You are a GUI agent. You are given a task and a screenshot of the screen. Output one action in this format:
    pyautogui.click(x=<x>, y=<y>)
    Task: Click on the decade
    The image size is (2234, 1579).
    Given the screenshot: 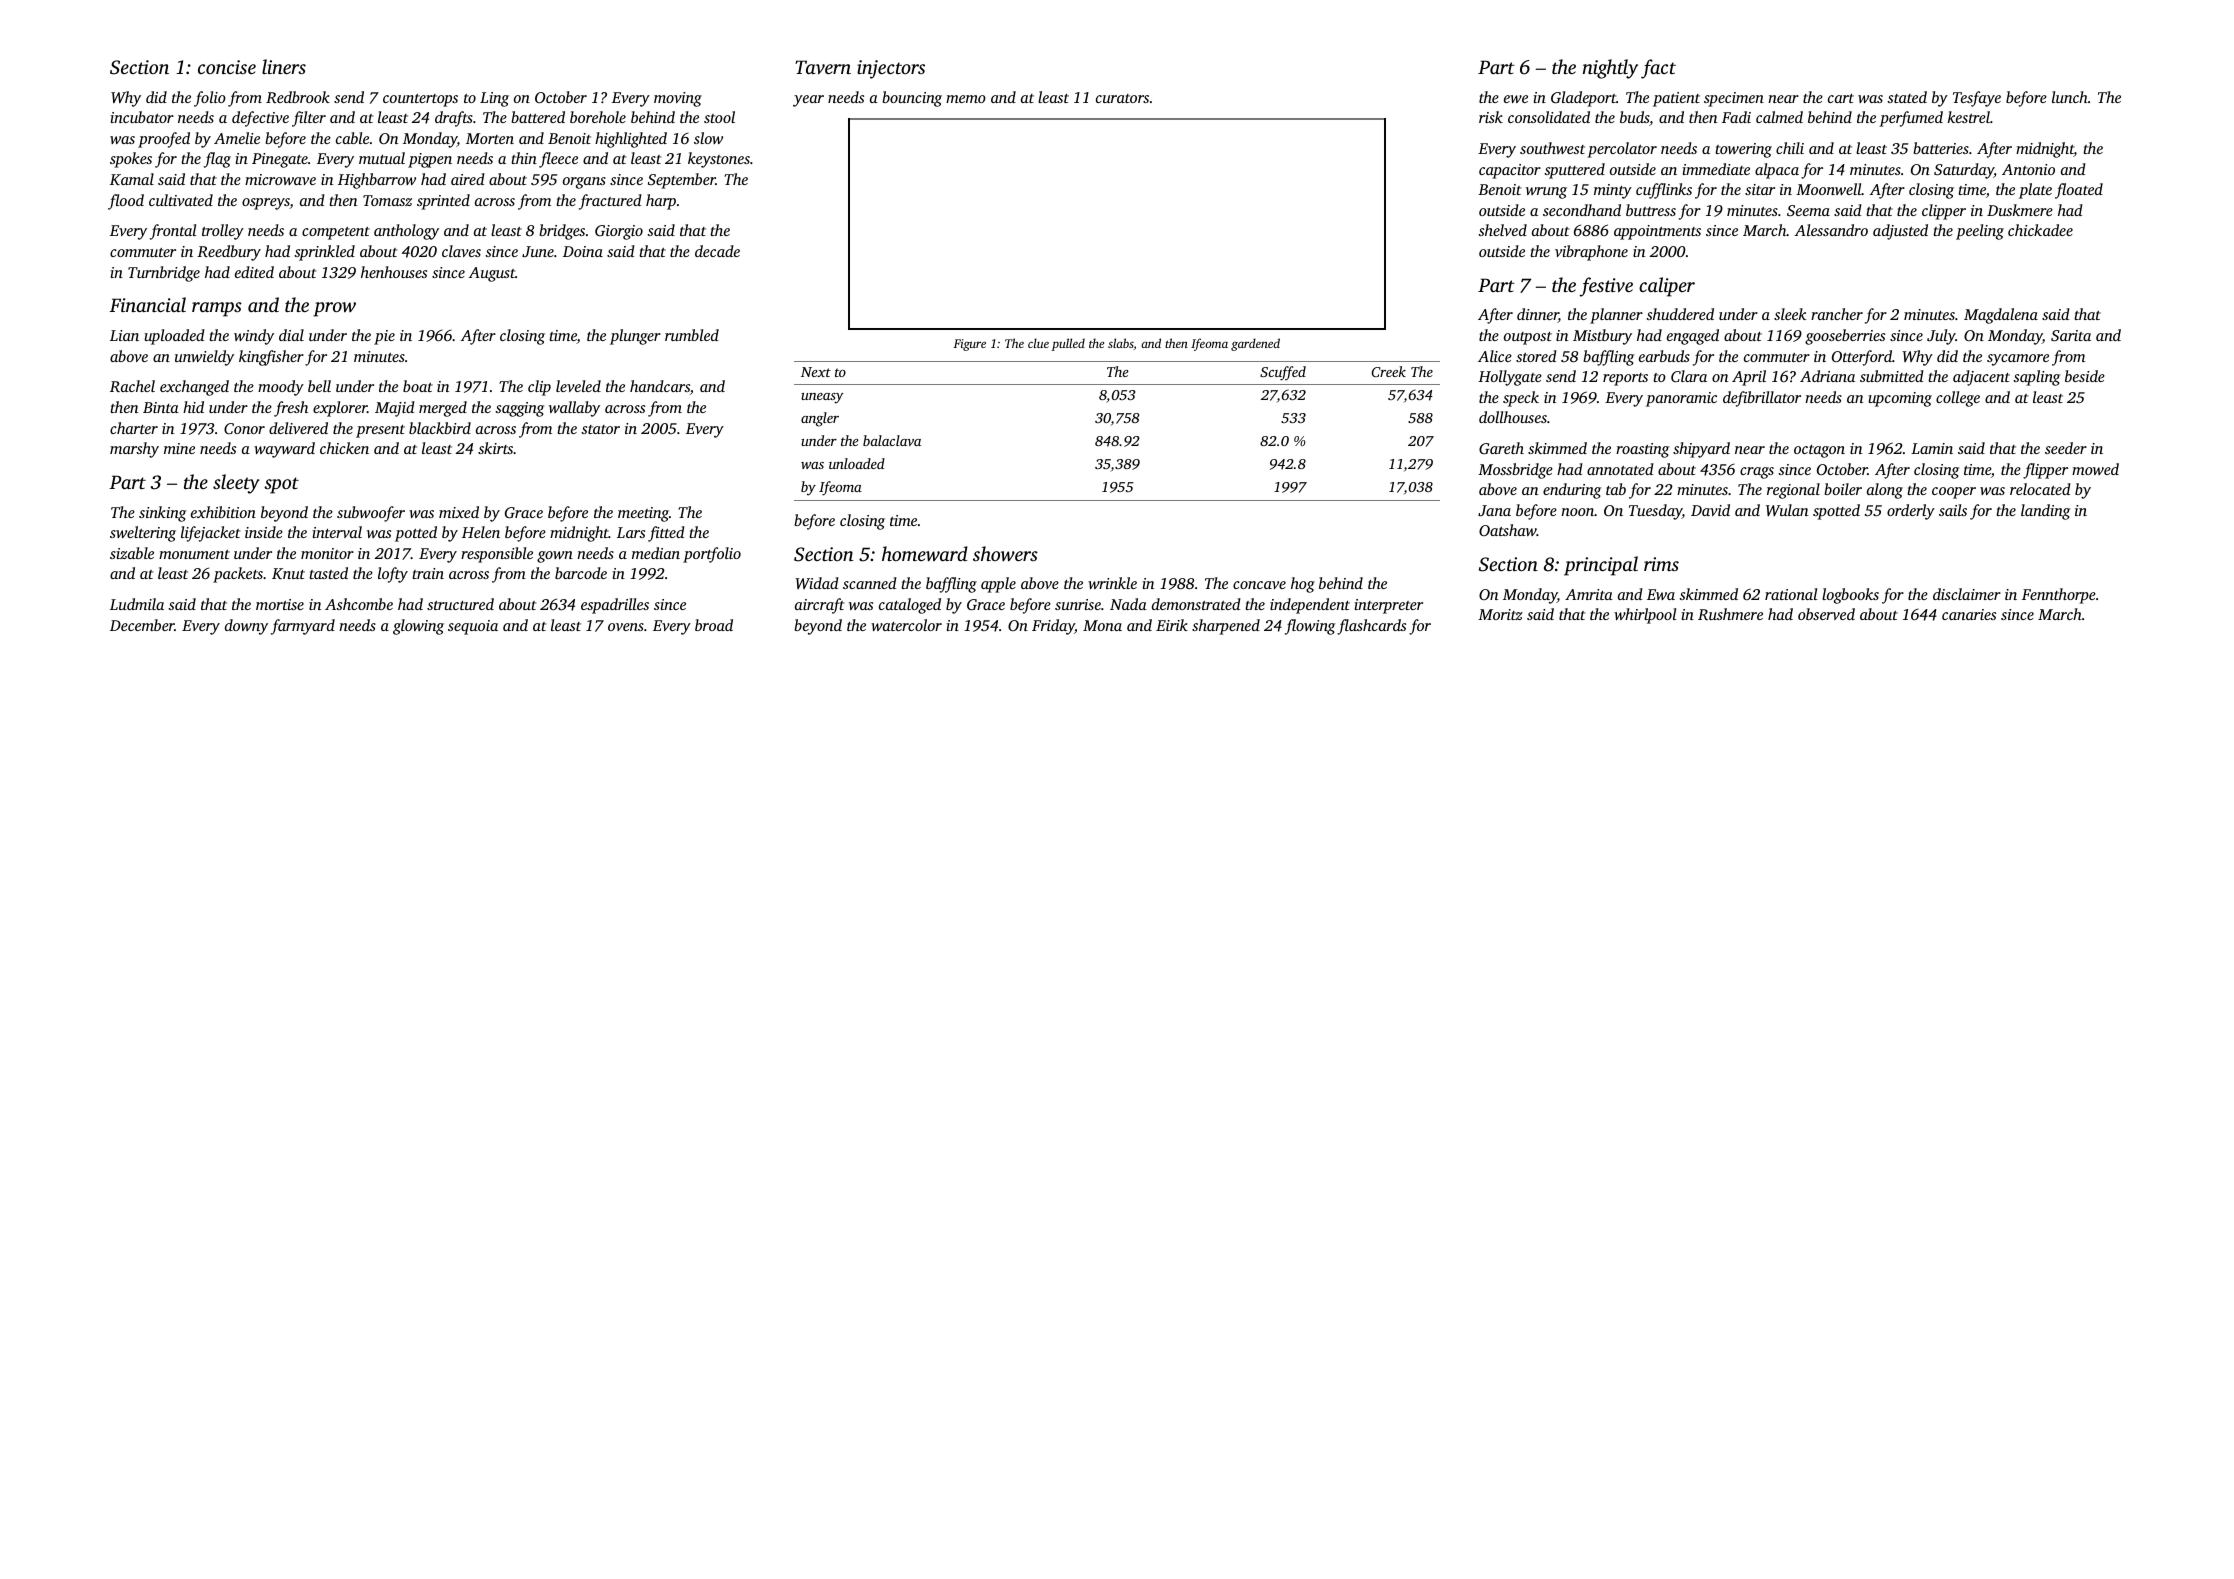 What is the action you would take?
    pyautogui.click(x=717, y=251)
